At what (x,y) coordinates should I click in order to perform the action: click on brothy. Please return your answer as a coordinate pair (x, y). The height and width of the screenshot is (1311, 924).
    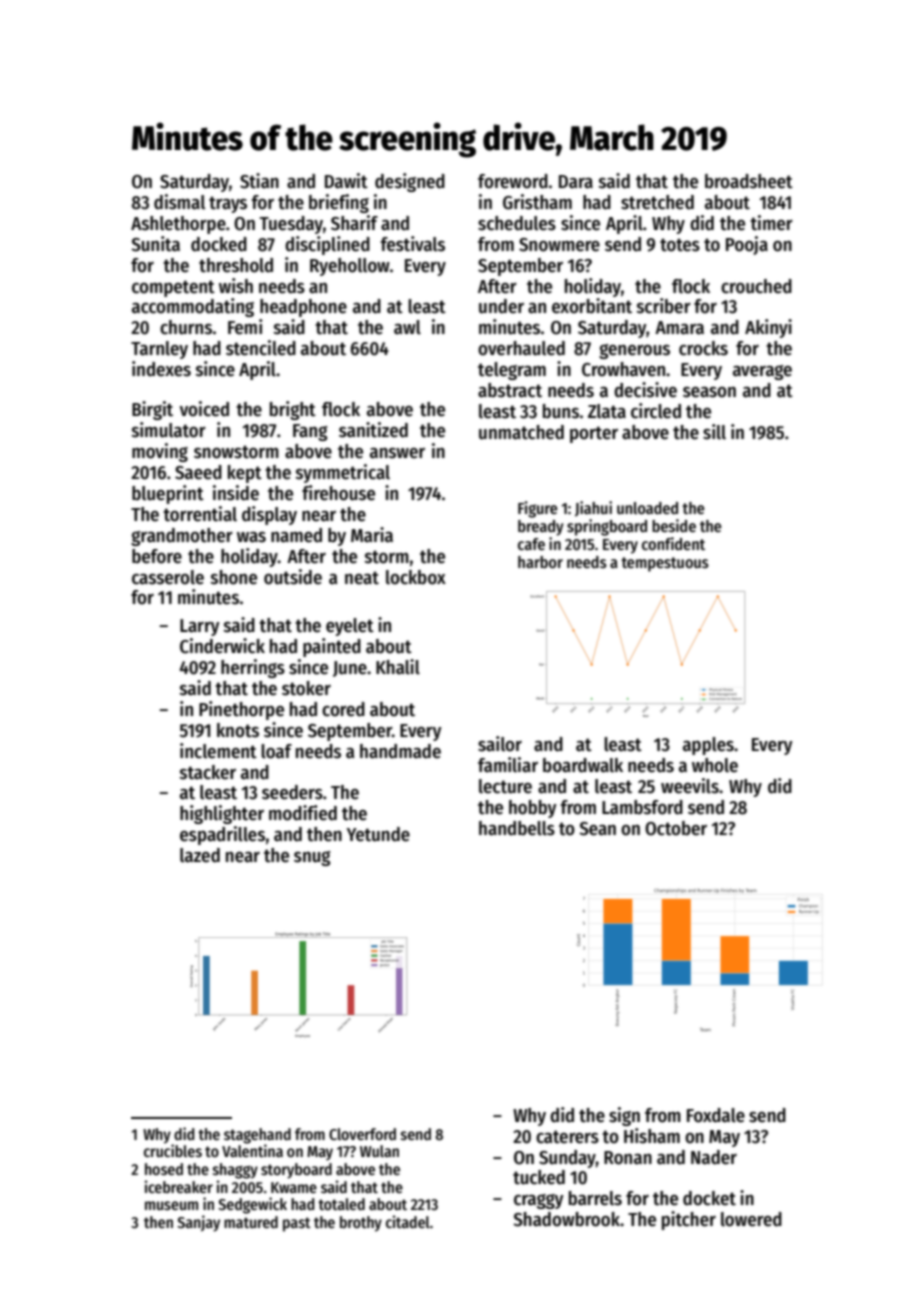
    Looking at the image, I should click on (361, 1224).
